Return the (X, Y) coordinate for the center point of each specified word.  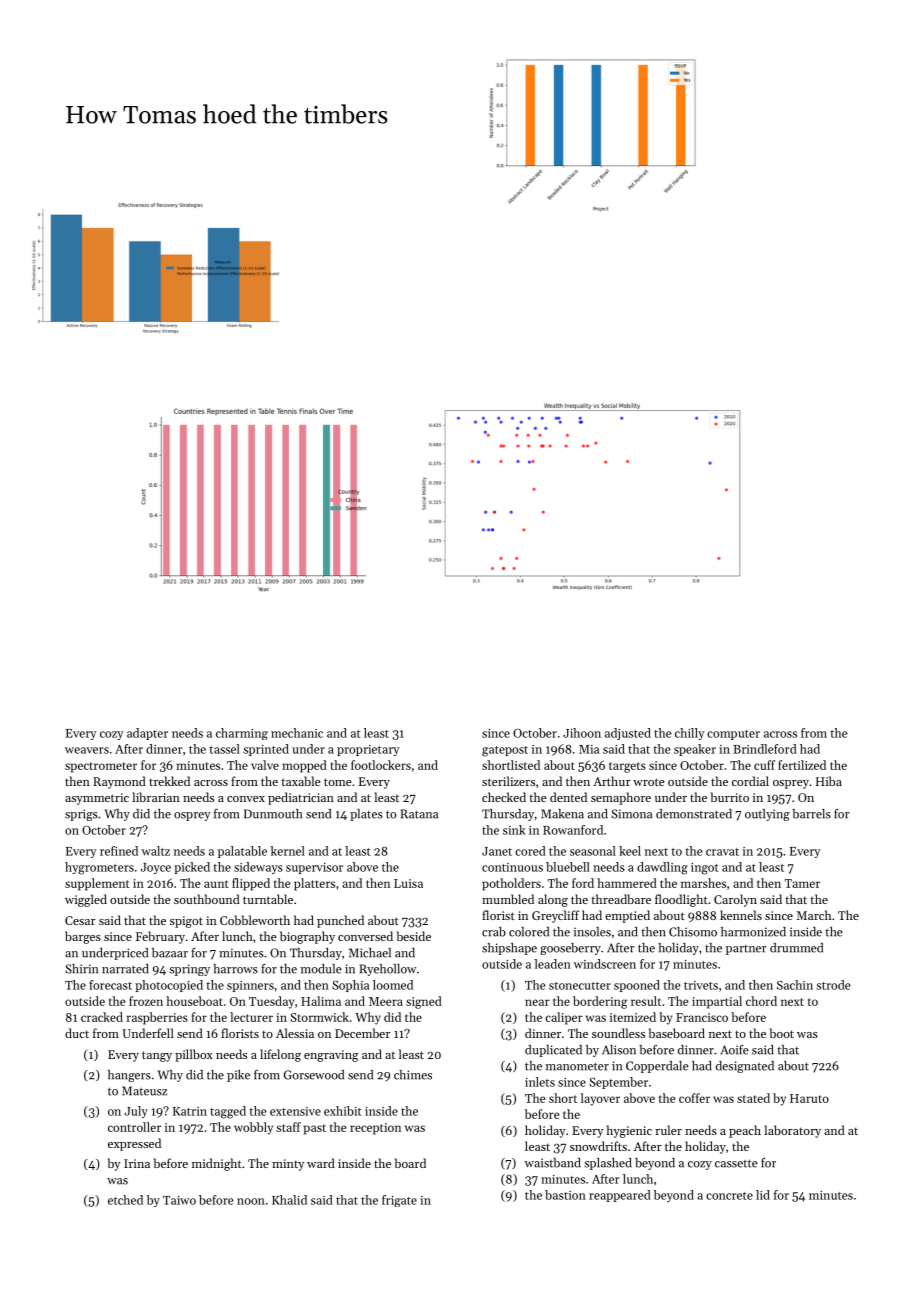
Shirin (81, 969)
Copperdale (657, 1067)
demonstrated (694, 814)
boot (781, 1033)
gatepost (505, 751)
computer (733, 735)
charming (242, 734)
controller (134, 1127)
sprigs (81, 815)
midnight (217, 1164)
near (537, 1002)
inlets (540, 1082)
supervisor (314, 868)
